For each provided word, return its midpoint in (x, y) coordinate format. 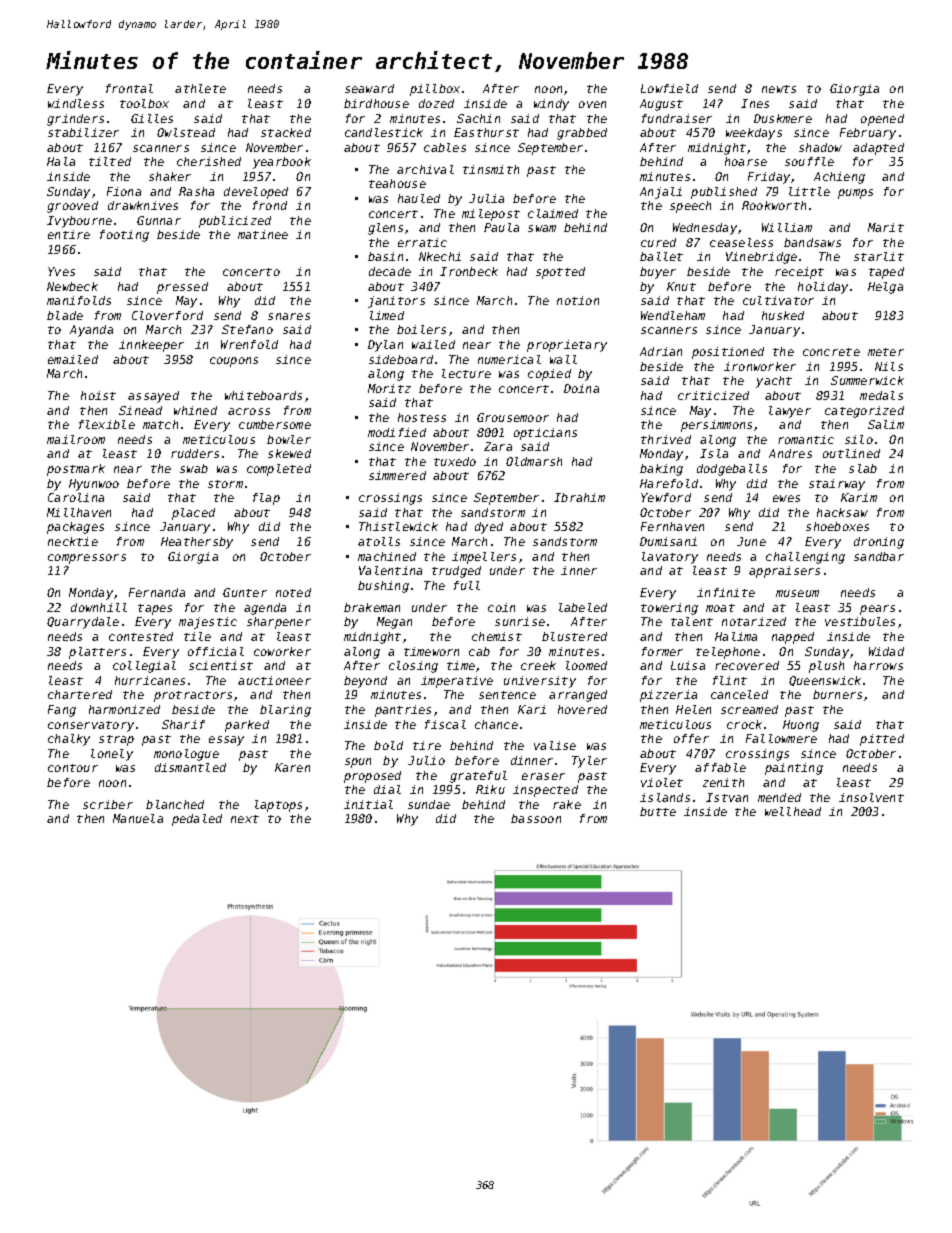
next (245, 819)
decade (390, 271)
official (216, 651)
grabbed (582, 134)
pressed (182, 288)
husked (783, 315)
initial (368, 804)
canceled (739, 694)
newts (779, 89)
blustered (574, 636)
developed (256, 193)
